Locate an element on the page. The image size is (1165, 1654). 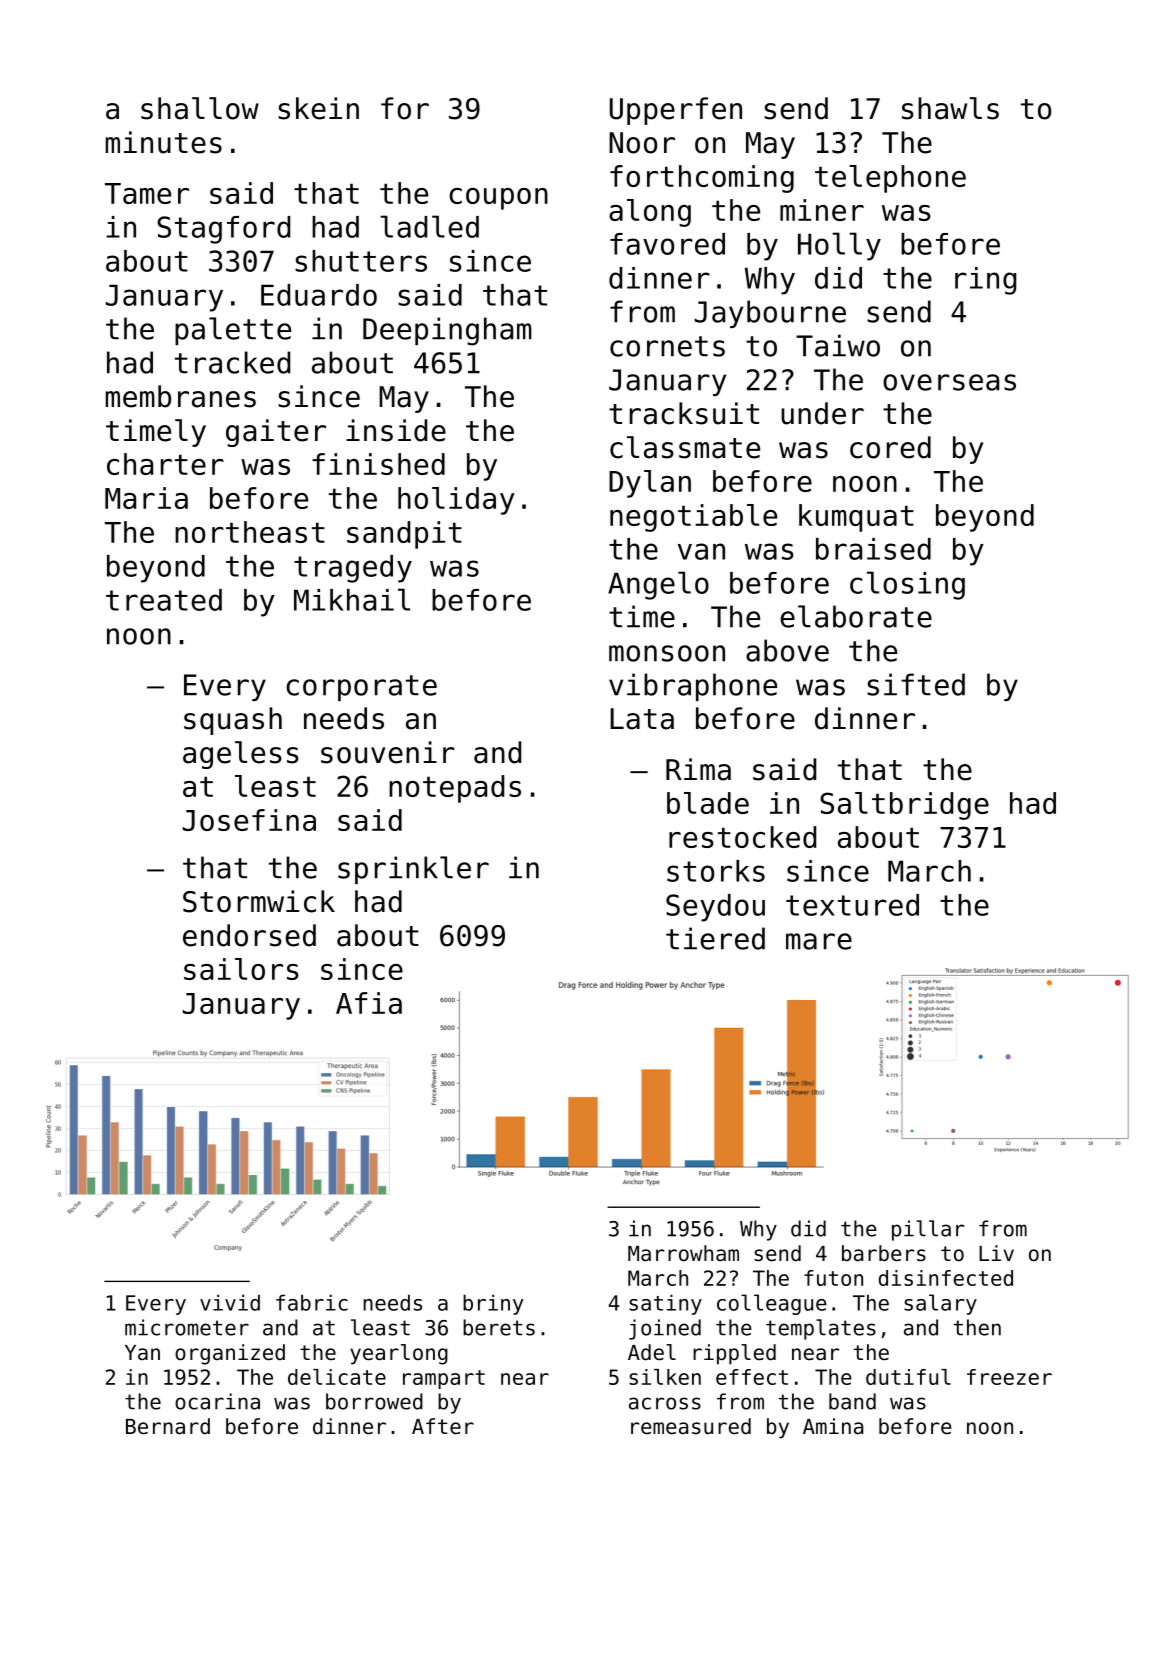
freezer is located at coordinates (1009, 1377).
